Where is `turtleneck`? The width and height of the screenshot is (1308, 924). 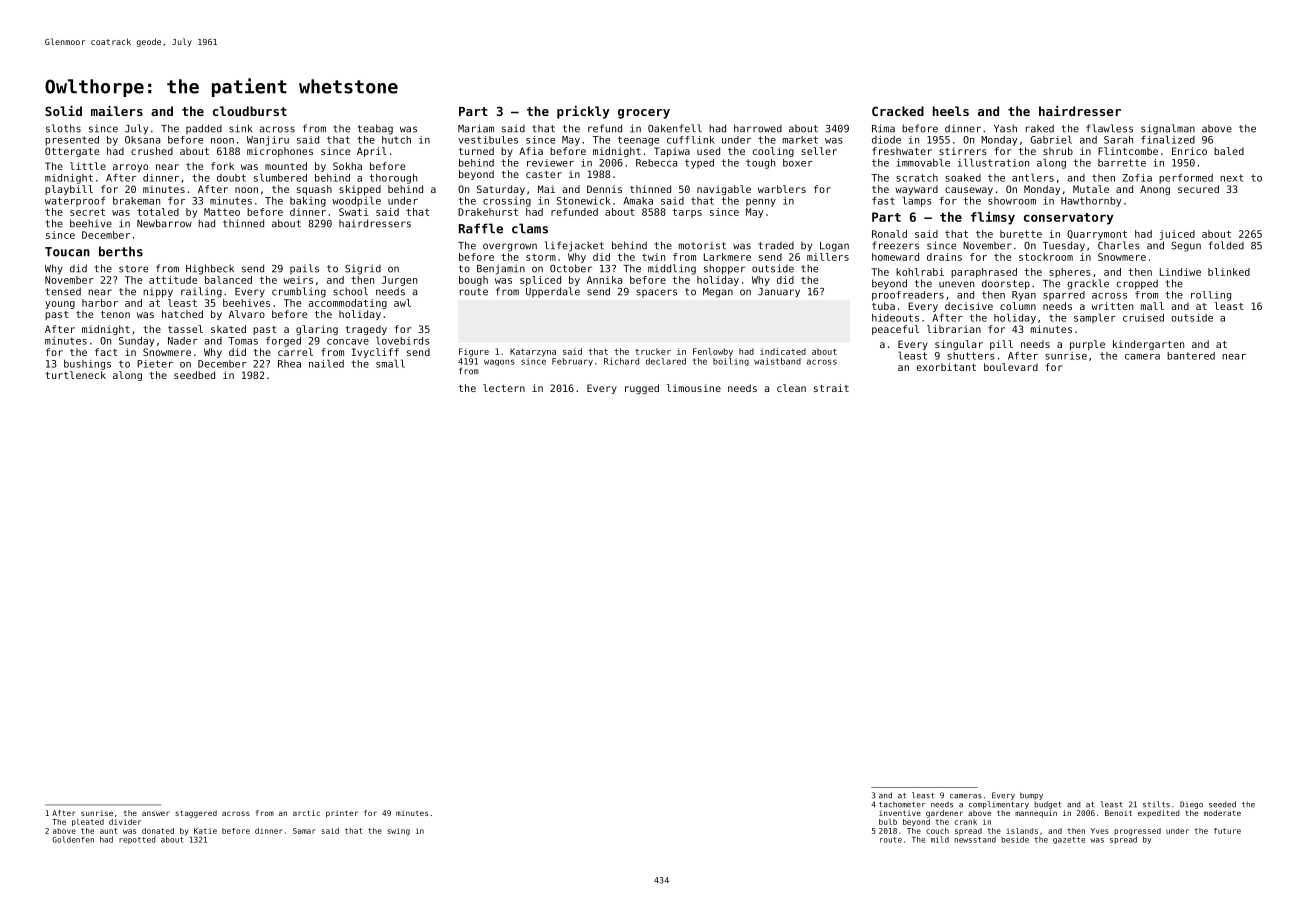
turtleneck is located at coordinates (75, 375).
